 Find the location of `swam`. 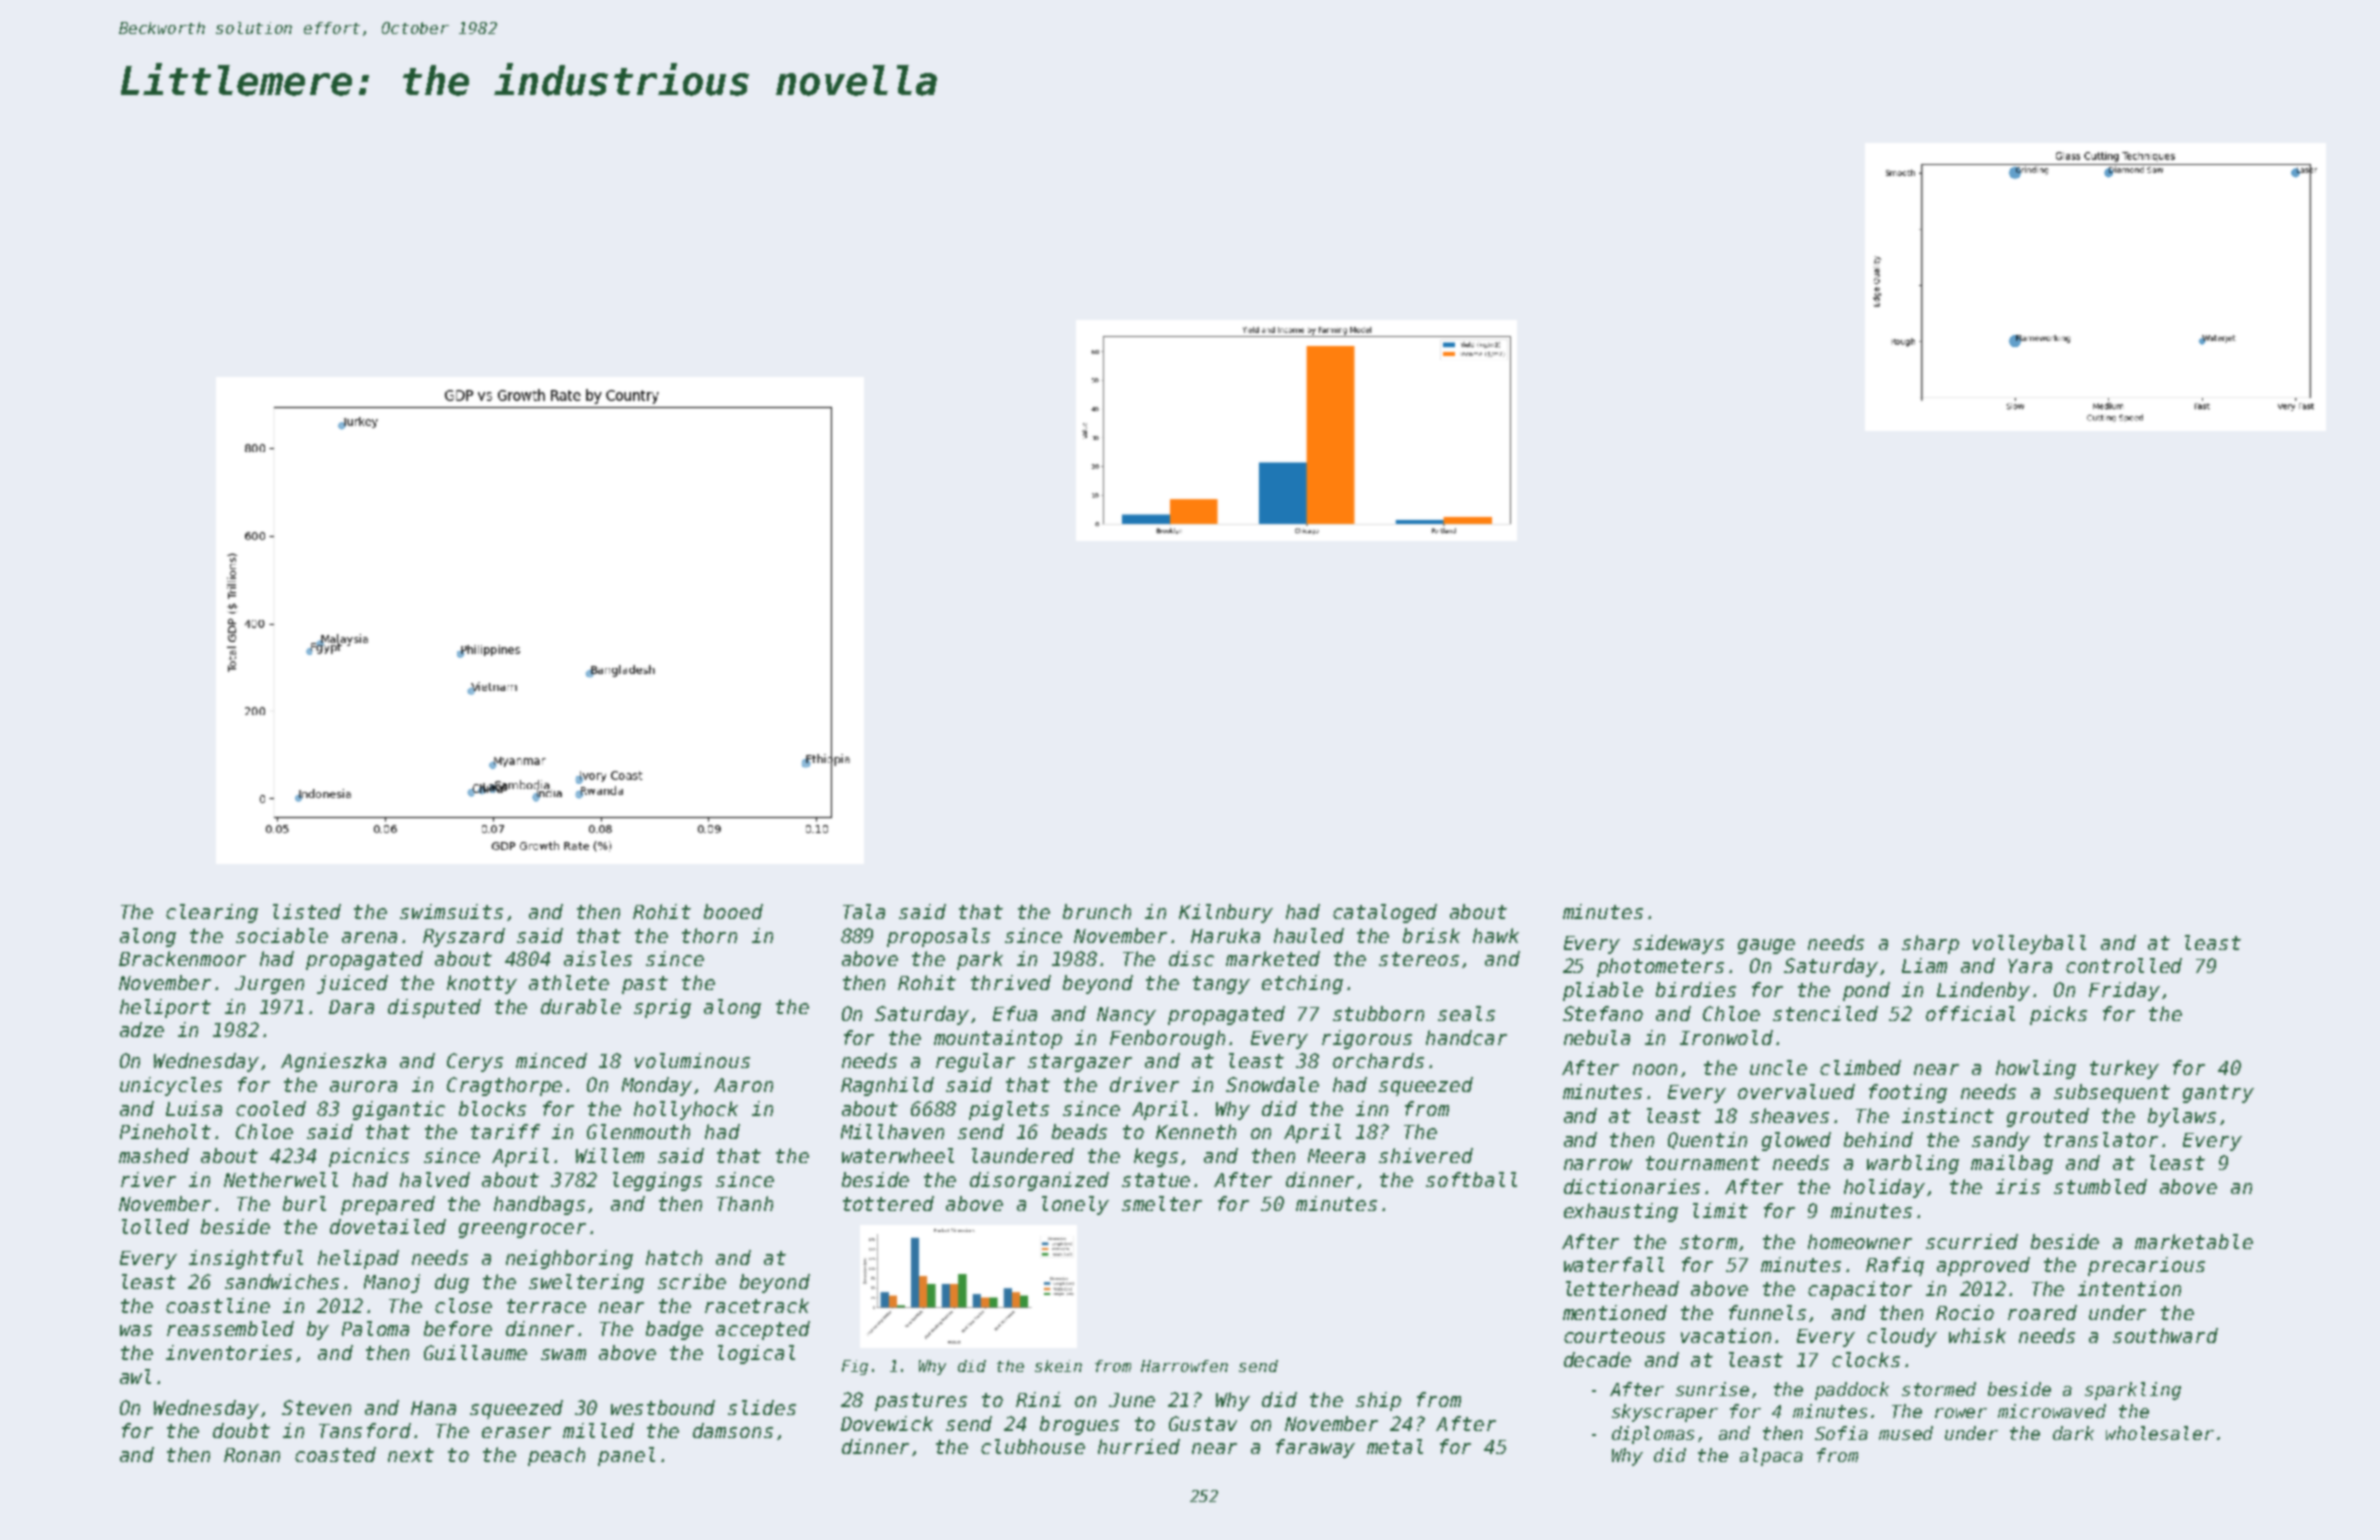

swam is located at coordinates (563, 1354).
